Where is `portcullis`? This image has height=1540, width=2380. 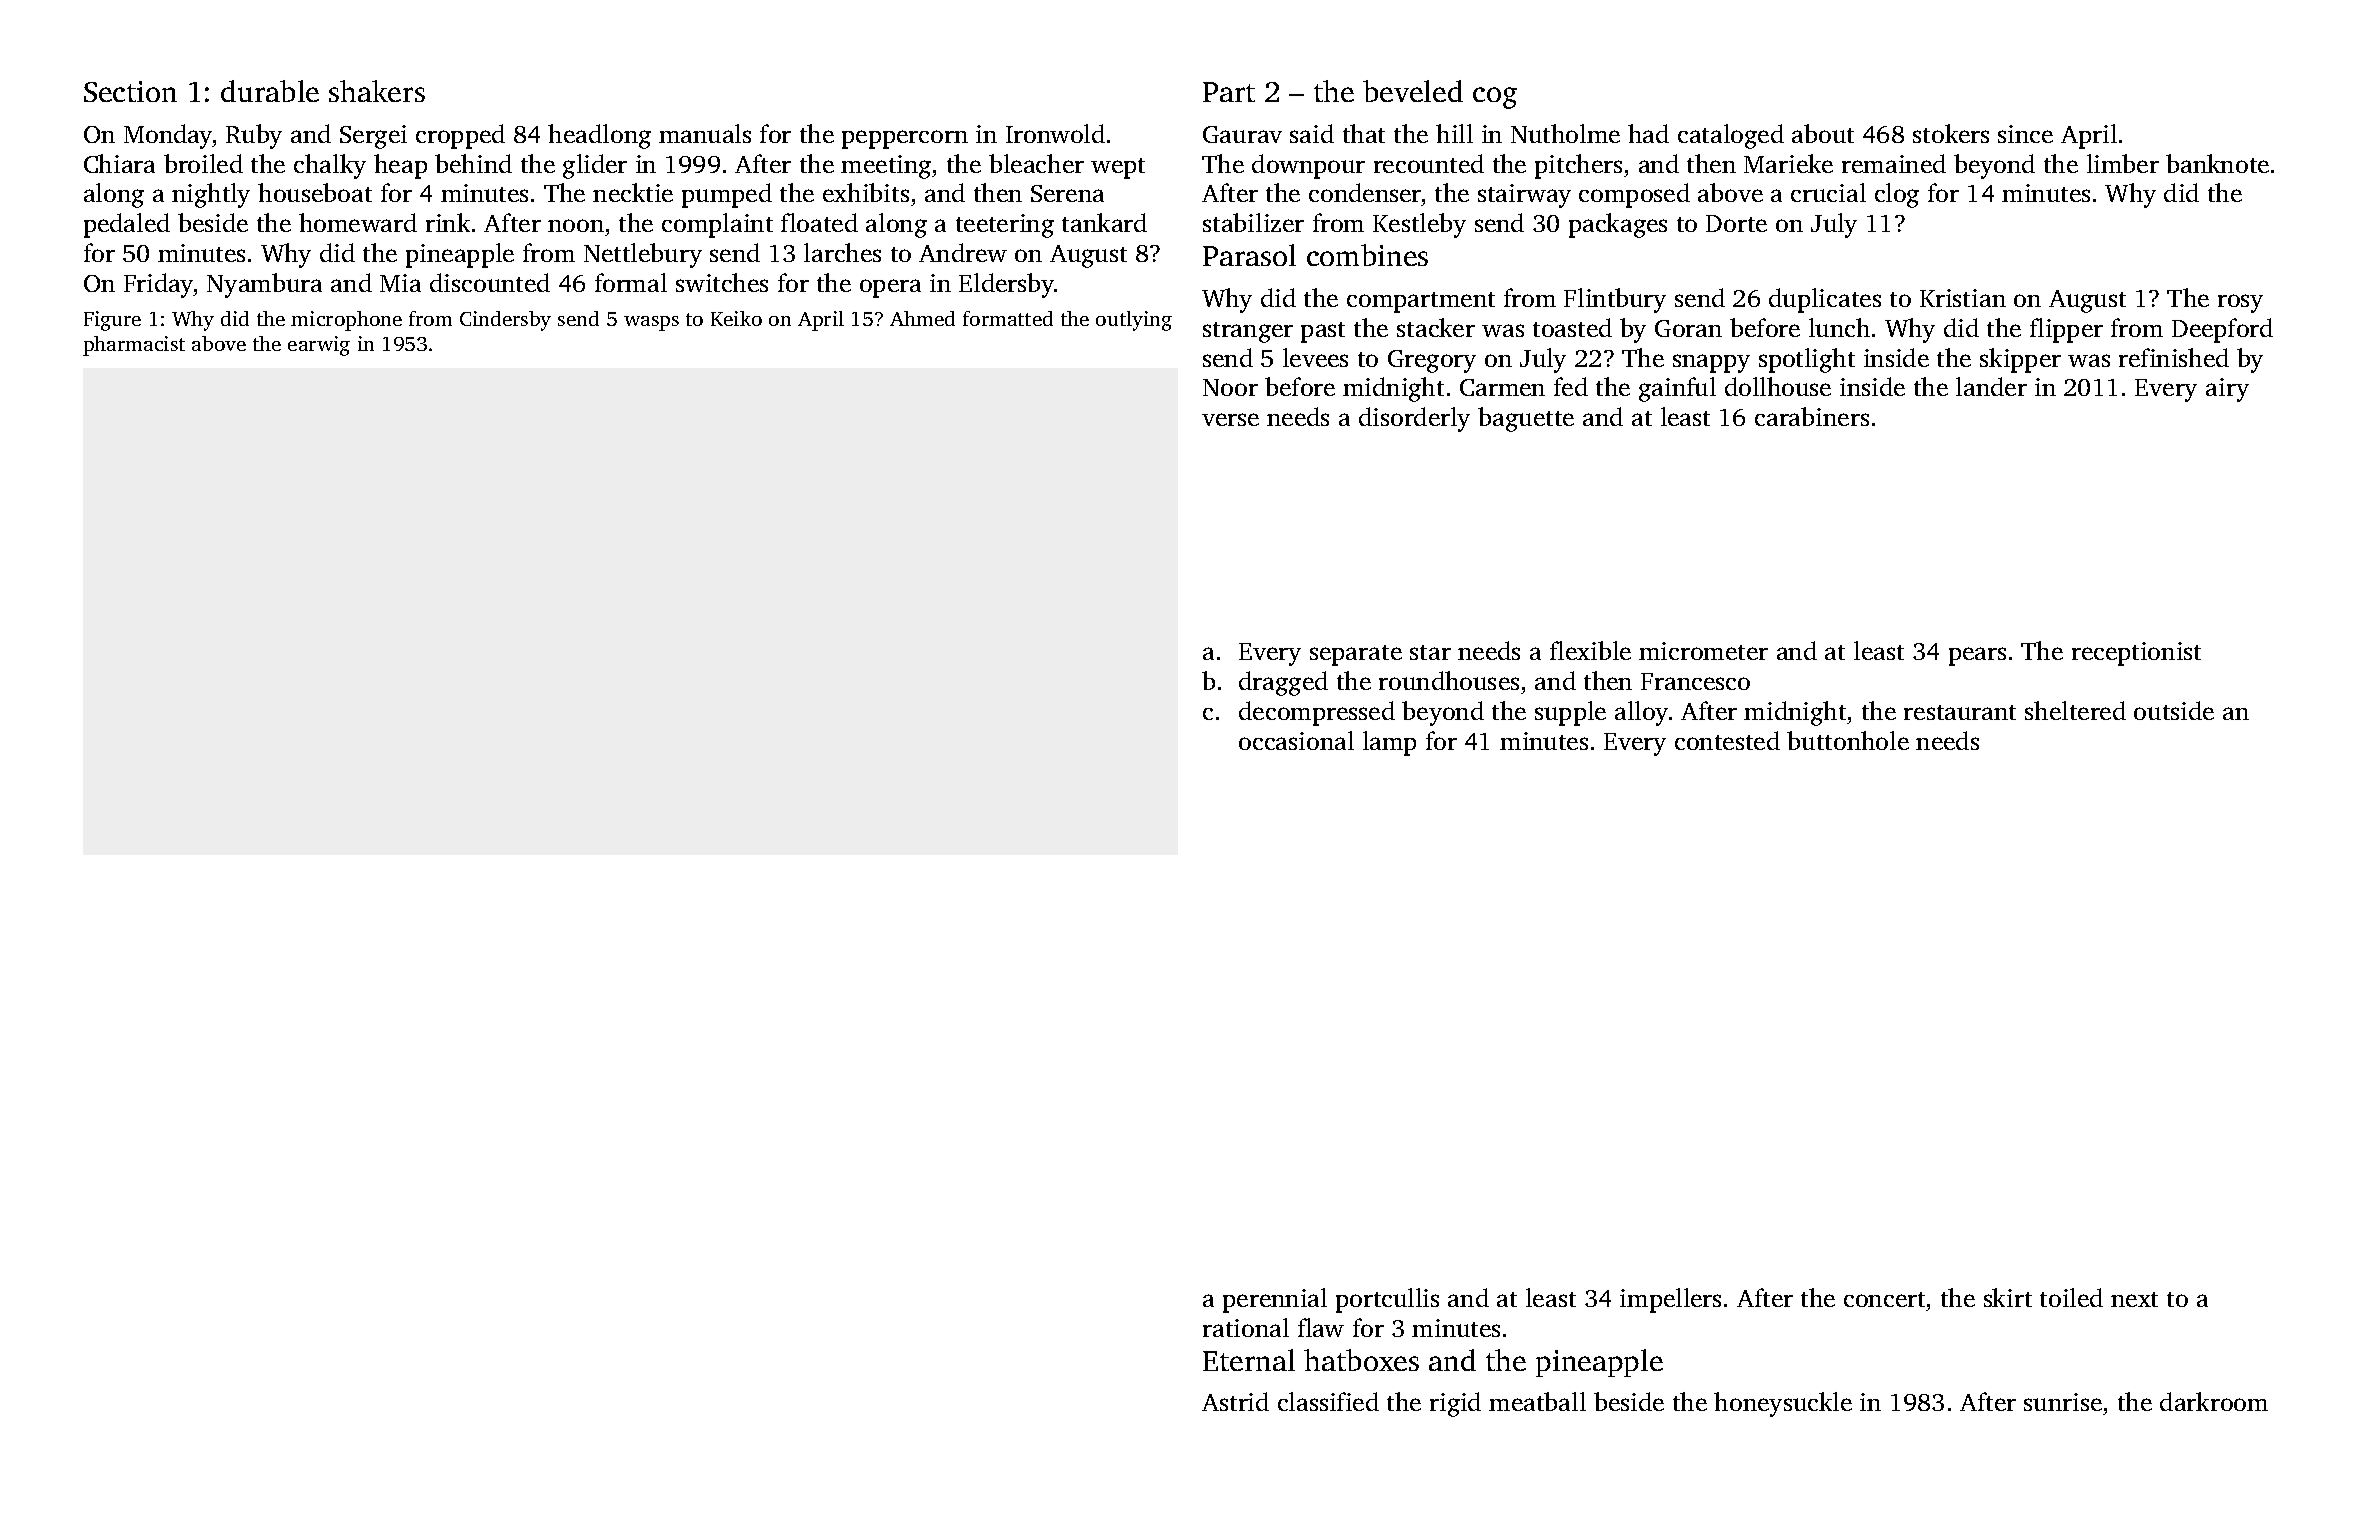 portcullis is located at coordinates (1387, 1300).
